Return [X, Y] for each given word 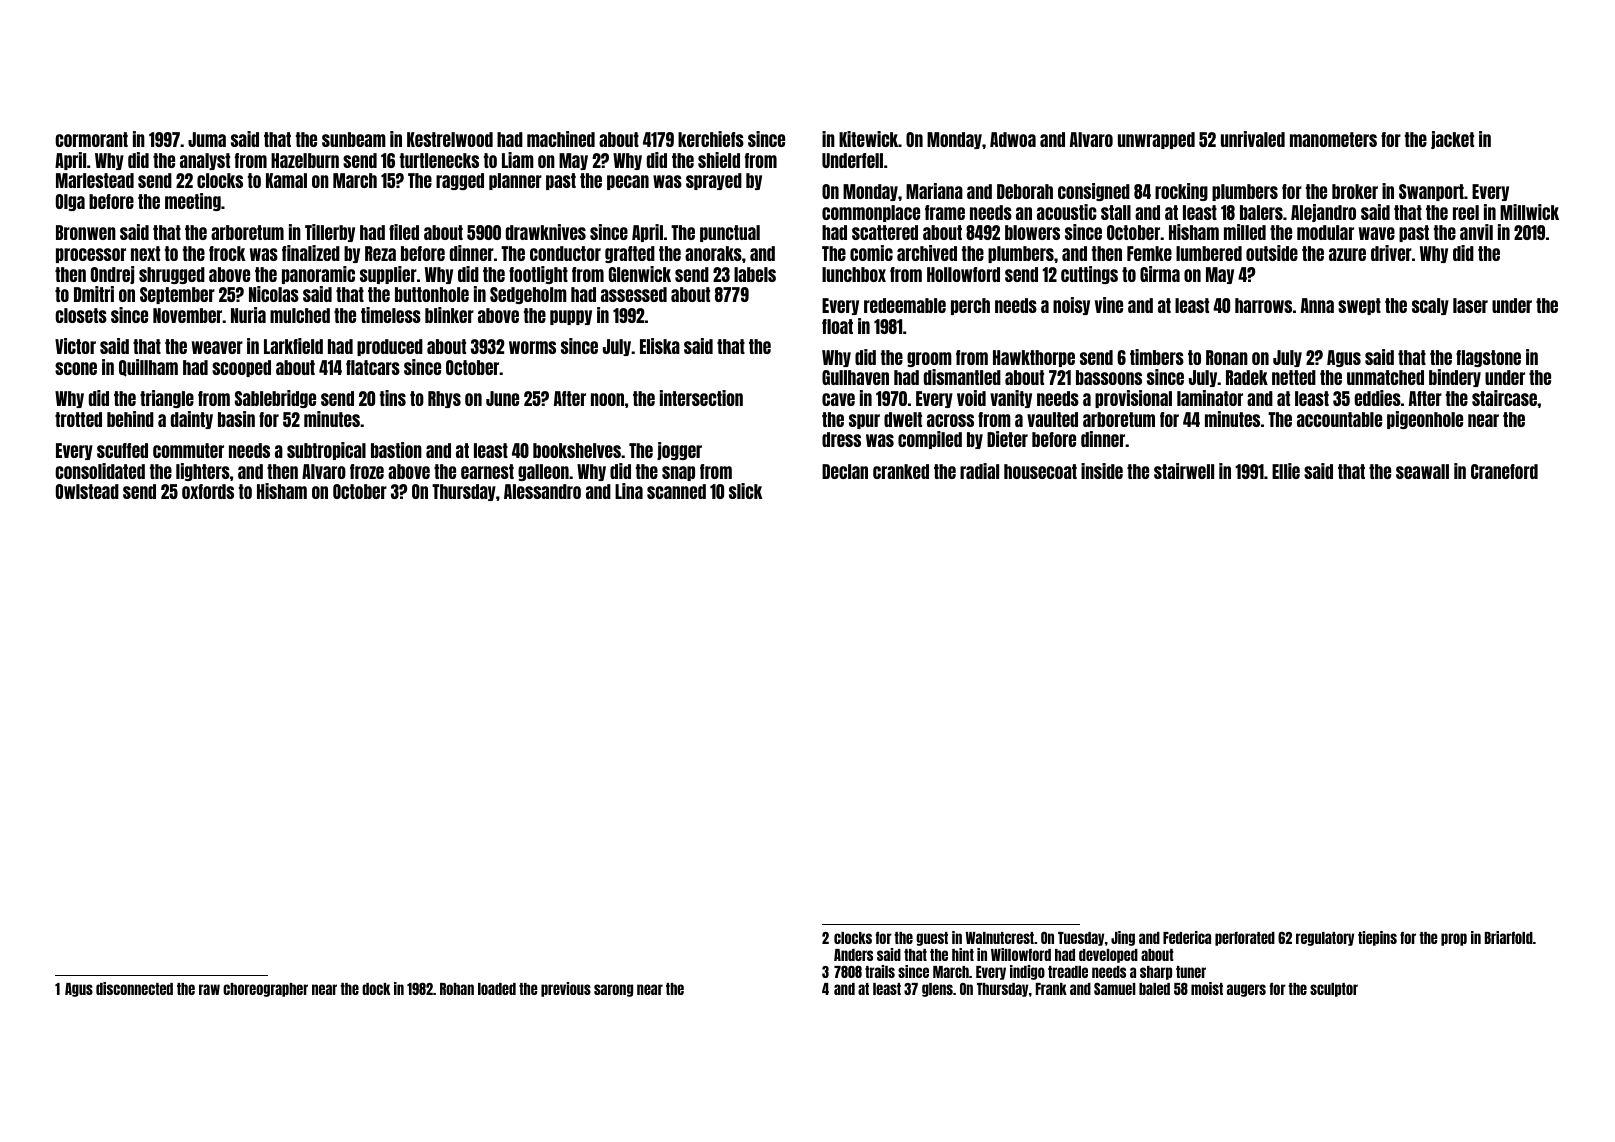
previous [566, 989]
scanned [676, 491]
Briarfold [1509, 937]
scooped [241, 368]
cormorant [91, 139]
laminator [1210, 398]
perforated [1245, 938]
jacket [1452, 140]
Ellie [1286, 471]
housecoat [1040, 471]
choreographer [265, 990]
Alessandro [542, 491]
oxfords [208, 491]
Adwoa [1013, 139]
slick [746, 491]
